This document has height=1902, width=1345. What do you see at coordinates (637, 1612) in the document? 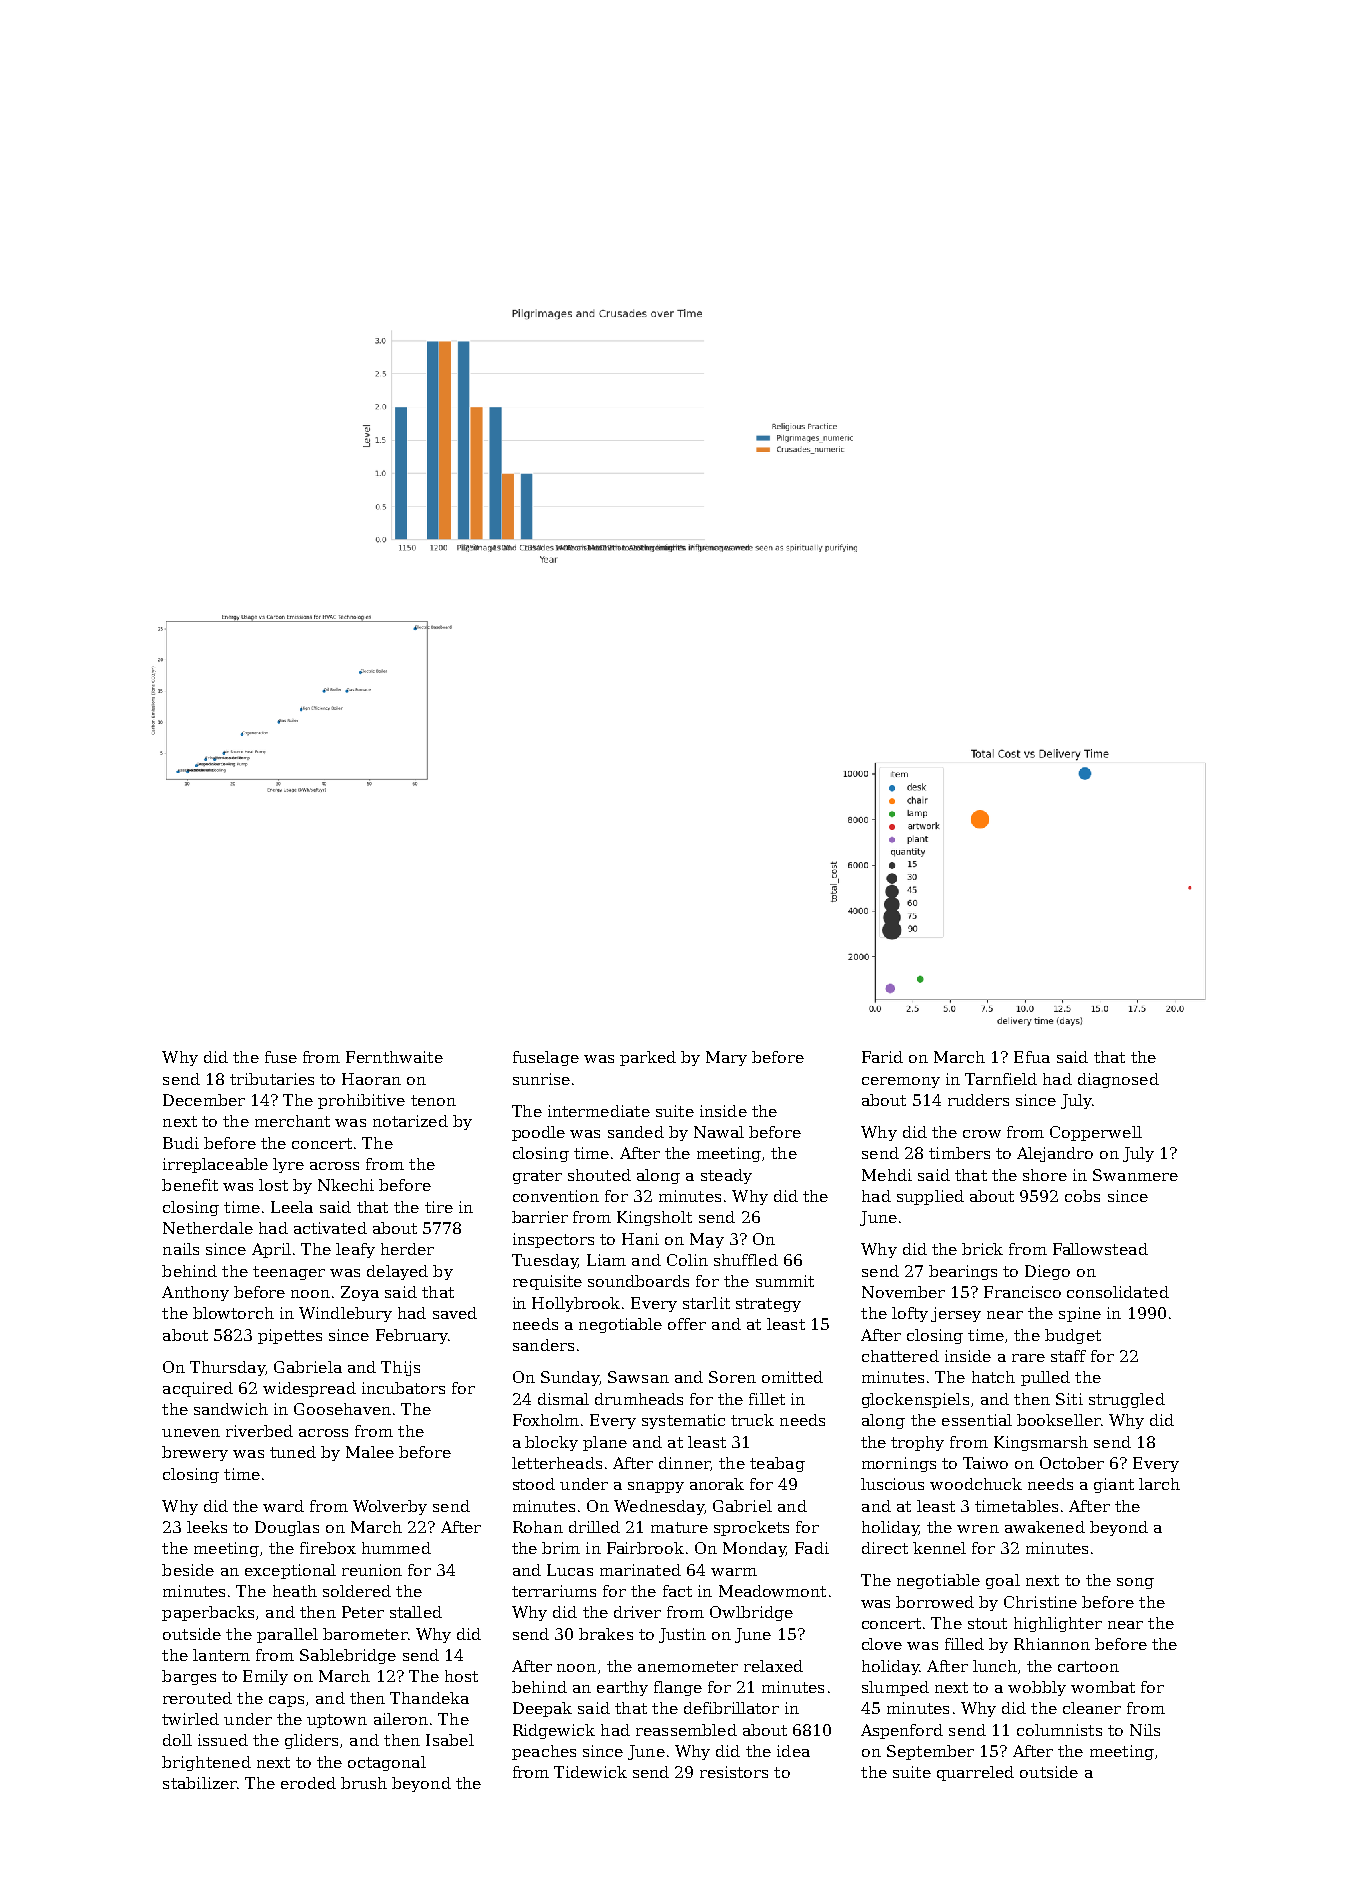
I see `driver` at bounding box center [637, 1612].
